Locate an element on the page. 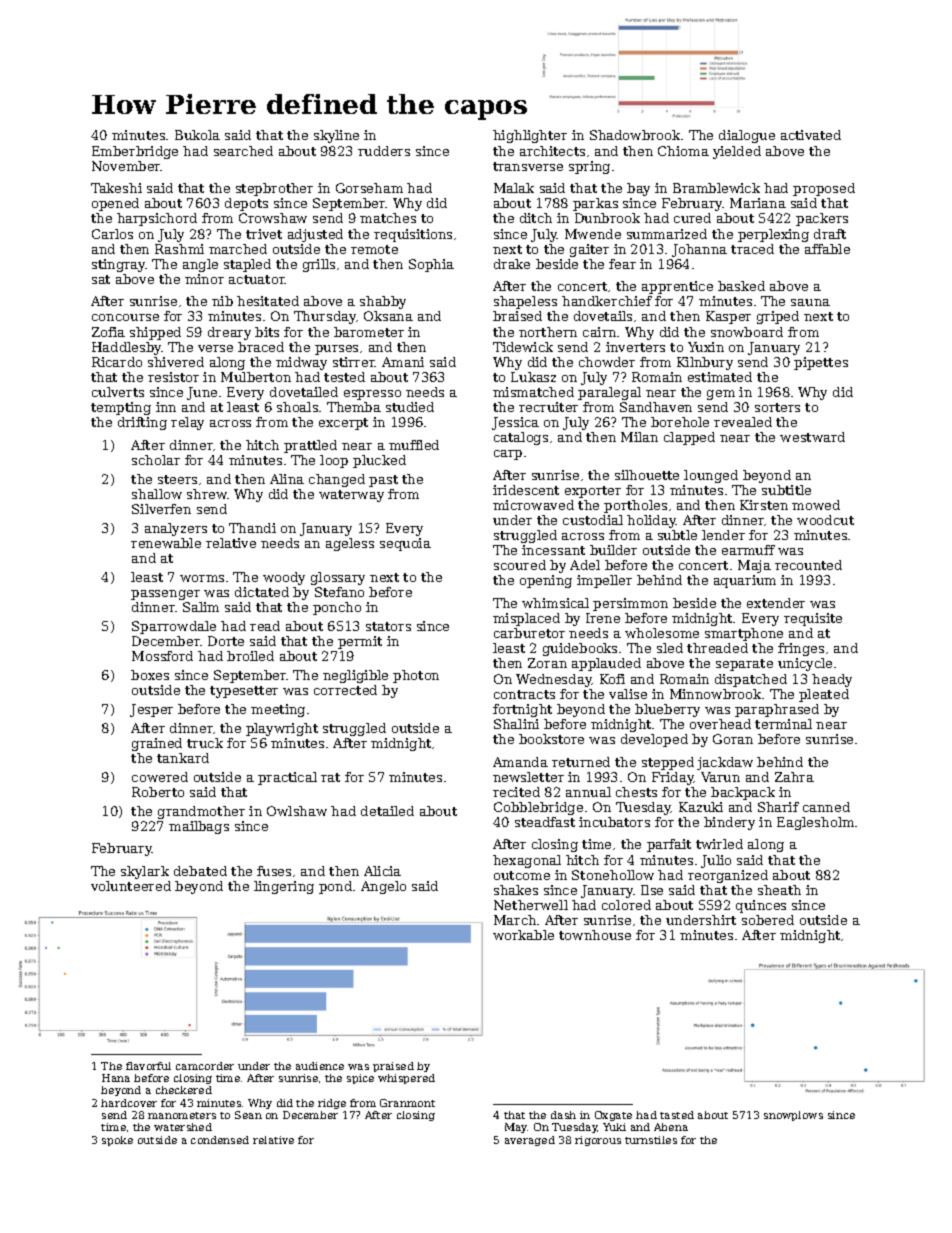 This page has height=1233, width=952. tasted is located at coordinates (677, 1115).
